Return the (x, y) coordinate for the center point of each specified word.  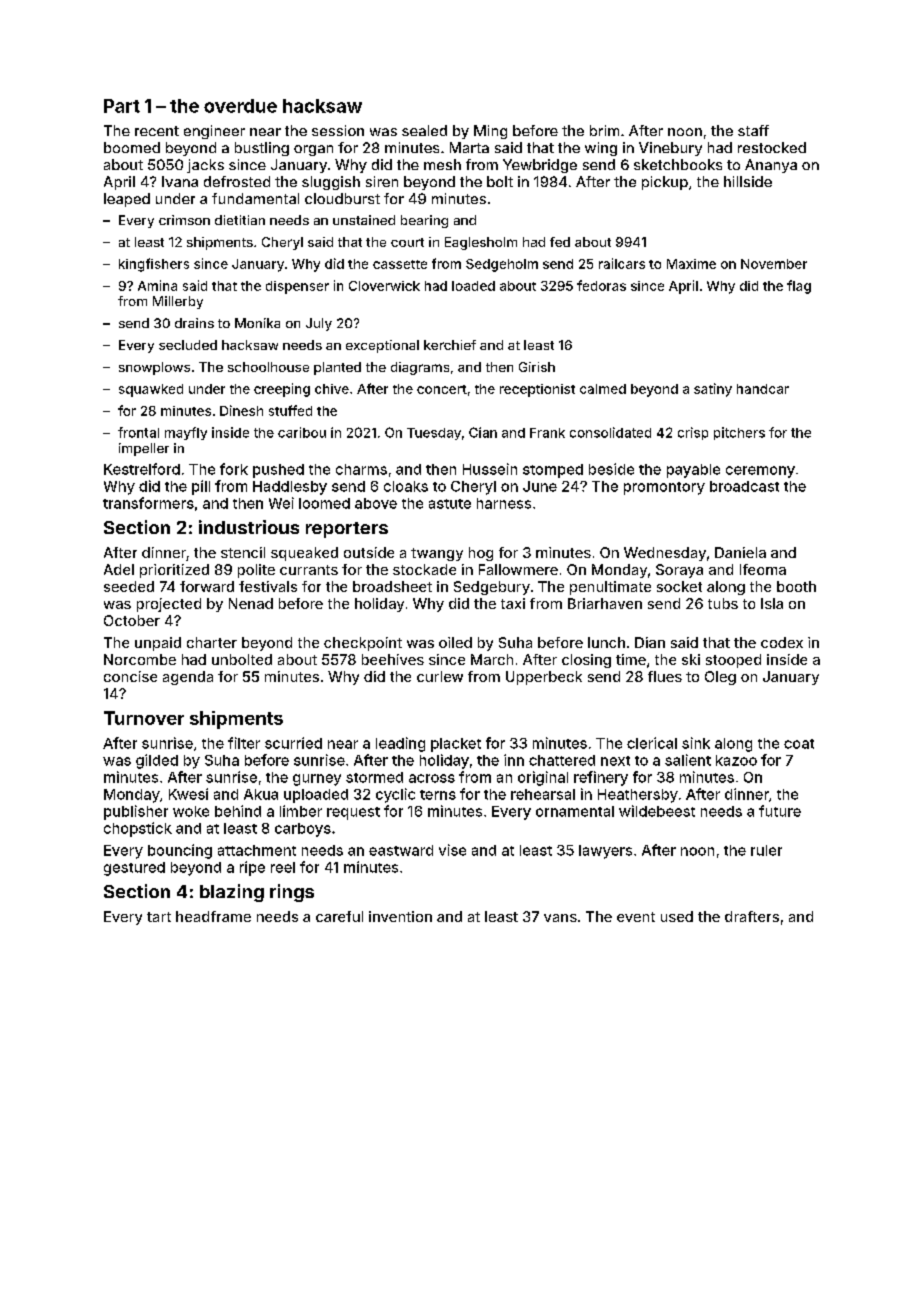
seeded (129, 586)
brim (604, 130)
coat (799, 744)
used (677, 916)
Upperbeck (544, 678)
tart (159, 917)
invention (400, 916)
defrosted (237, 181)
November (774, 264)
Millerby (178, 302)
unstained (364, 220)
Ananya (771, 166)
